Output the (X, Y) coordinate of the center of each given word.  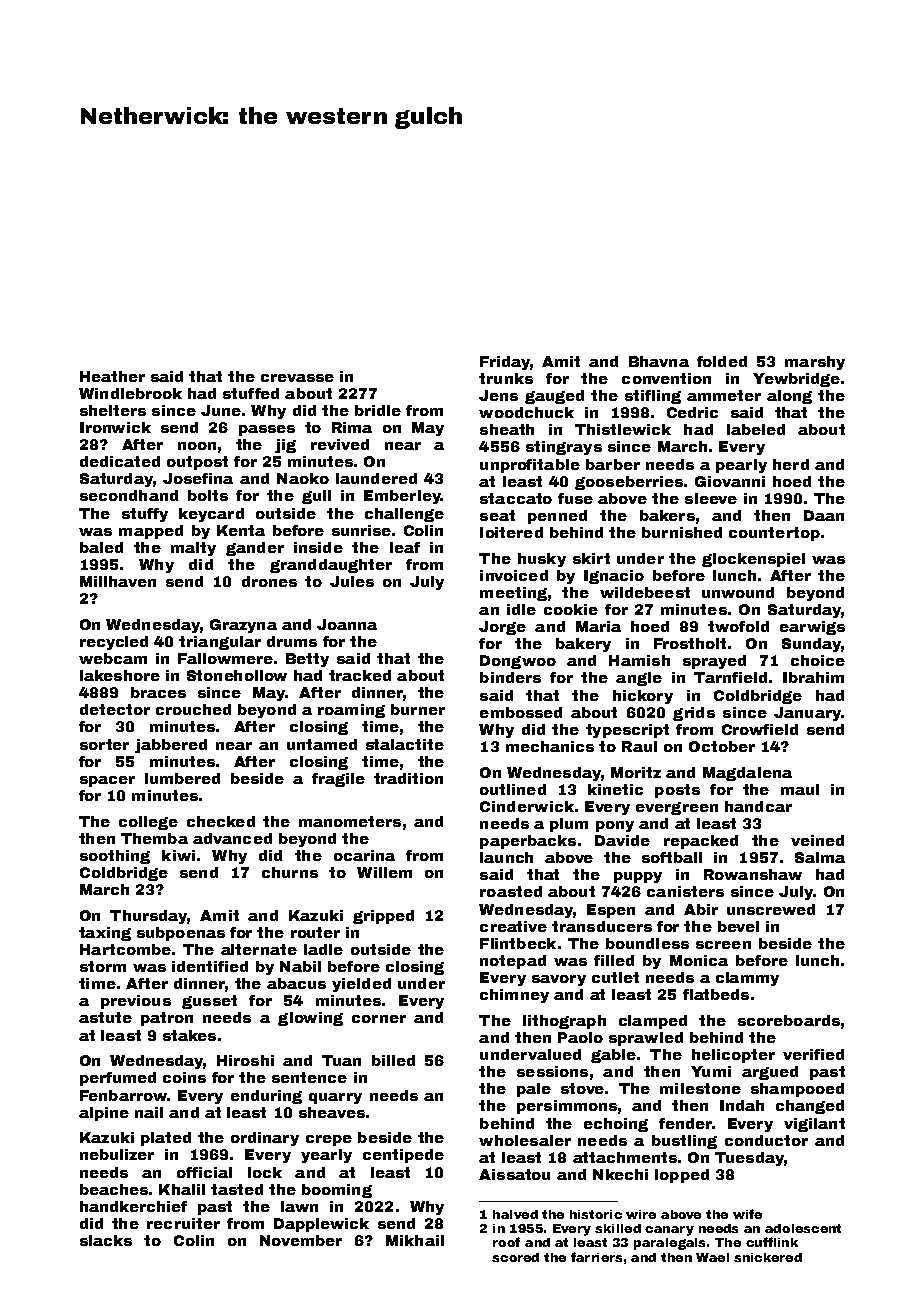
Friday (505, 363)
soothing (115, 857)
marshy (815, 363)
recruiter (183, 1223)
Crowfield (760, 729)
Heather (112, 376)
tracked (360, 675)
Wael (712, 1257)
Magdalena (747, 774)
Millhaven (118, 581)
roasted (511, 891)
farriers (596, 1257)
